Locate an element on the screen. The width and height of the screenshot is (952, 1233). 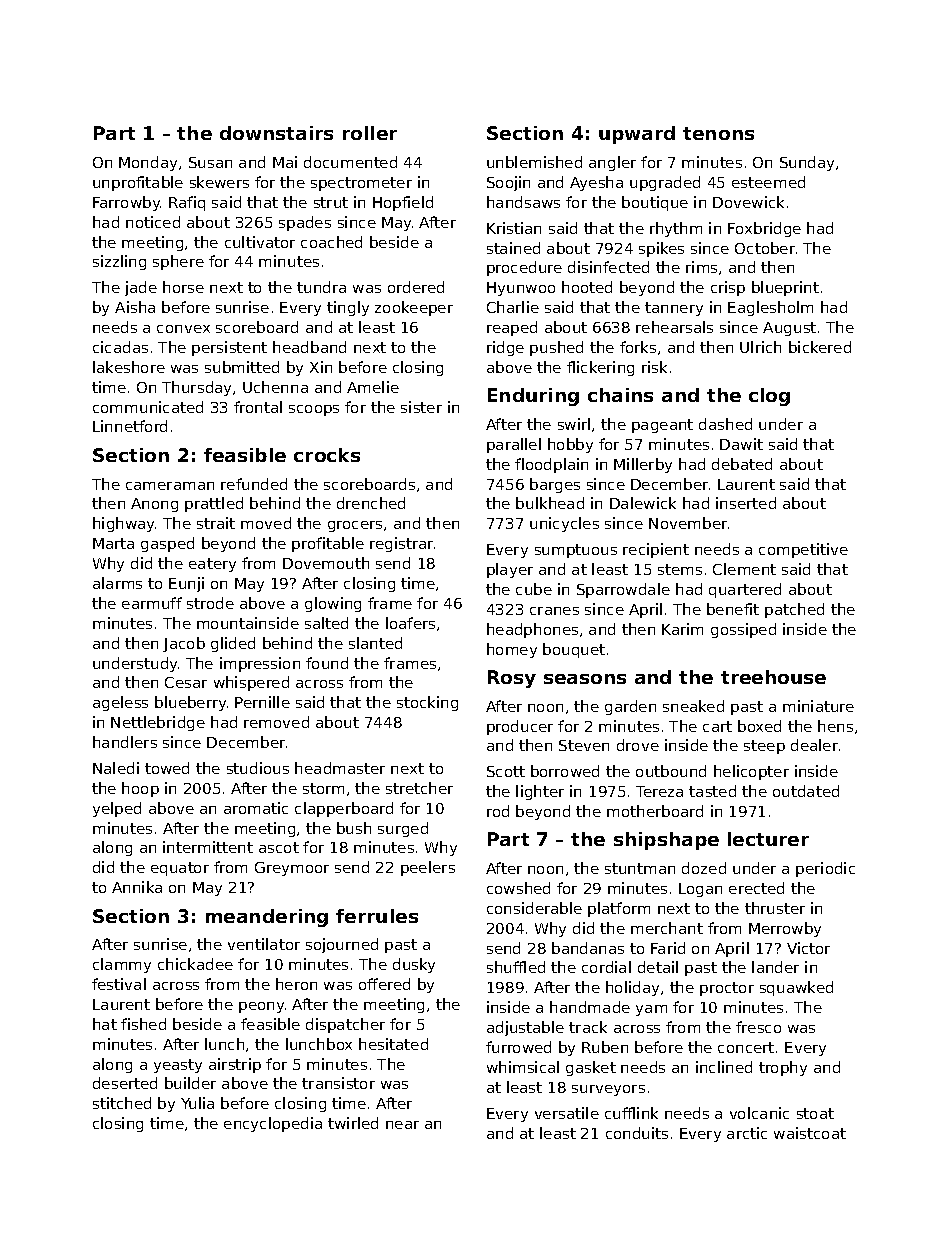
miniature is located at coordinates (818, 706).
